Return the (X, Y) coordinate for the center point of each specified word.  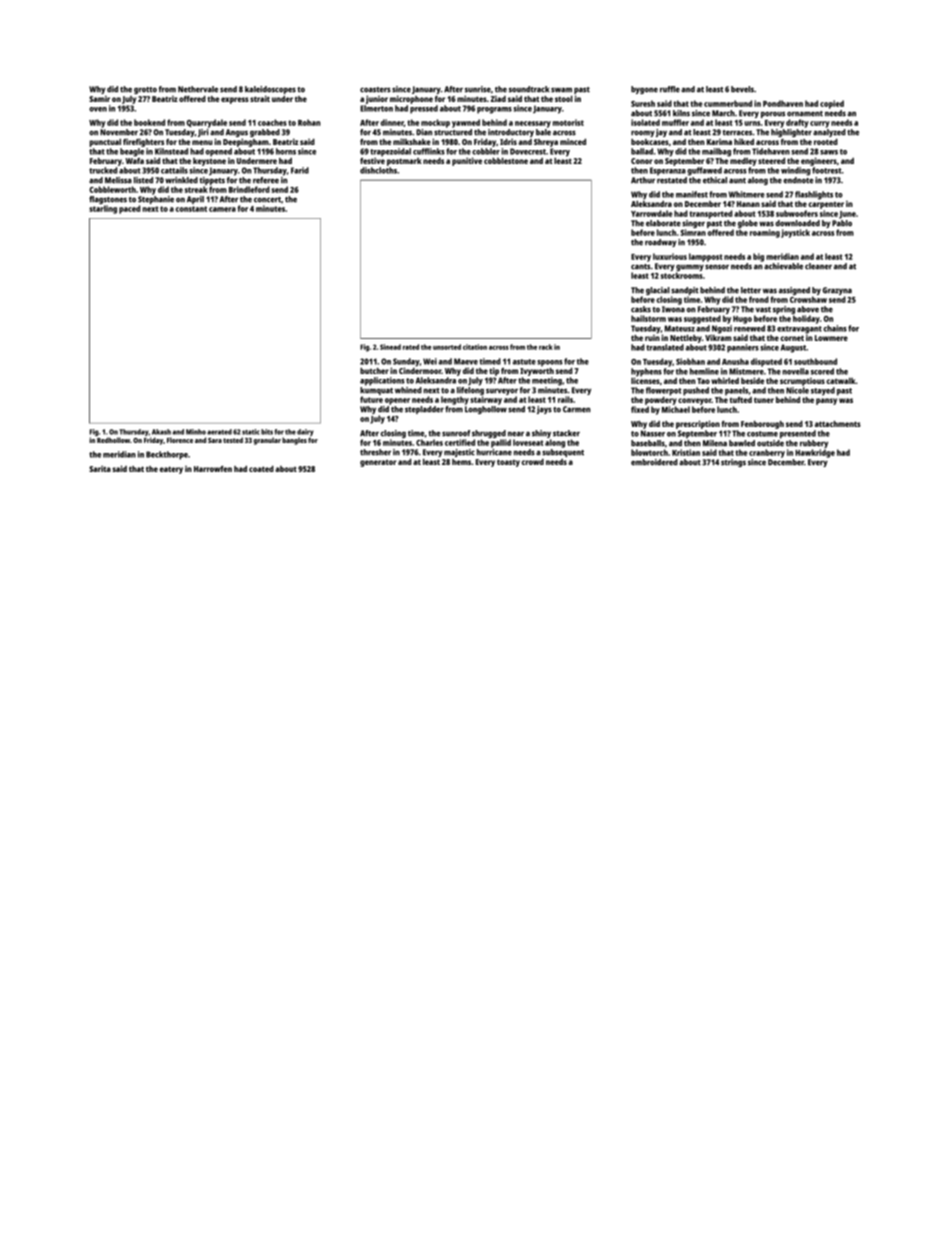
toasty (508, 463)
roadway (660, 243)
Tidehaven (771, 151)
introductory (511, 133)
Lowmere (831, 338)
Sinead (390, 347)
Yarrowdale (651, 213)
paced (129, 209)
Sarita (100, 468)
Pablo (842, 223)
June (847, 215)
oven (98, 109)
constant (191, 209)
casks (641, 309)
